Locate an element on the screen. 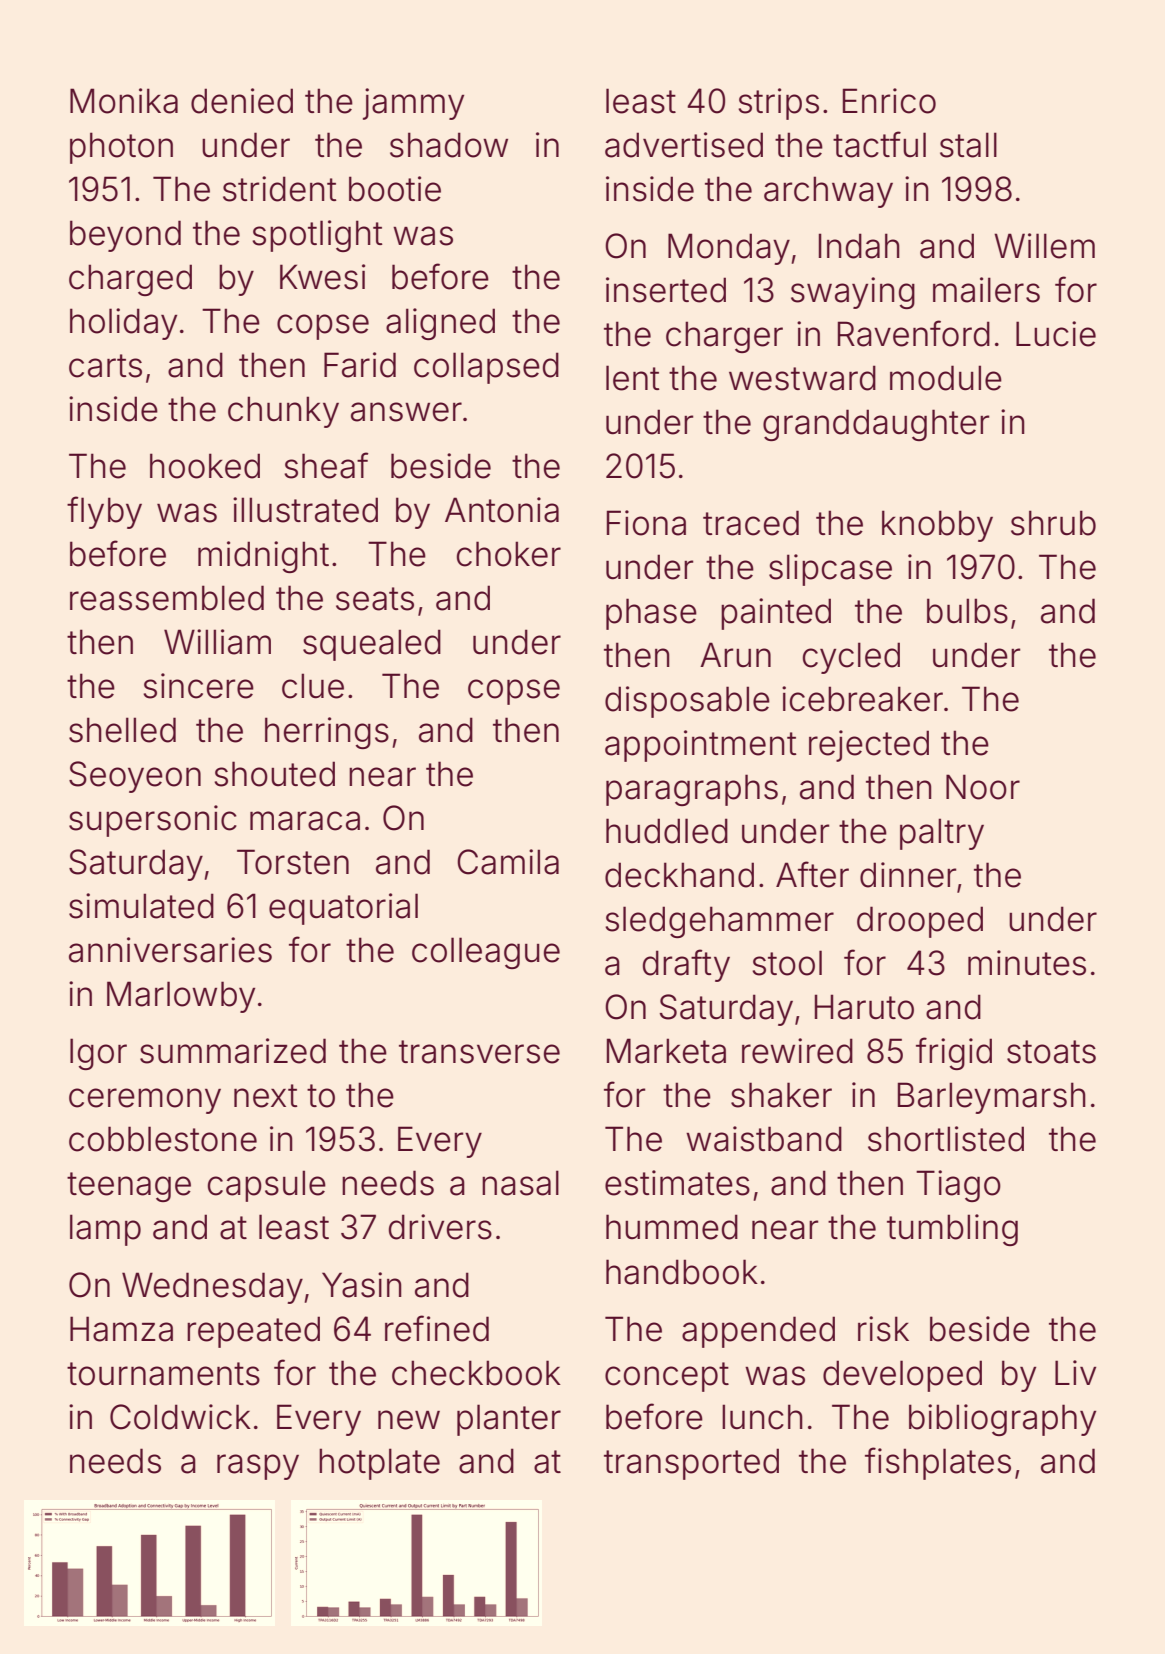  stall is located at coordinates (968, 145).
